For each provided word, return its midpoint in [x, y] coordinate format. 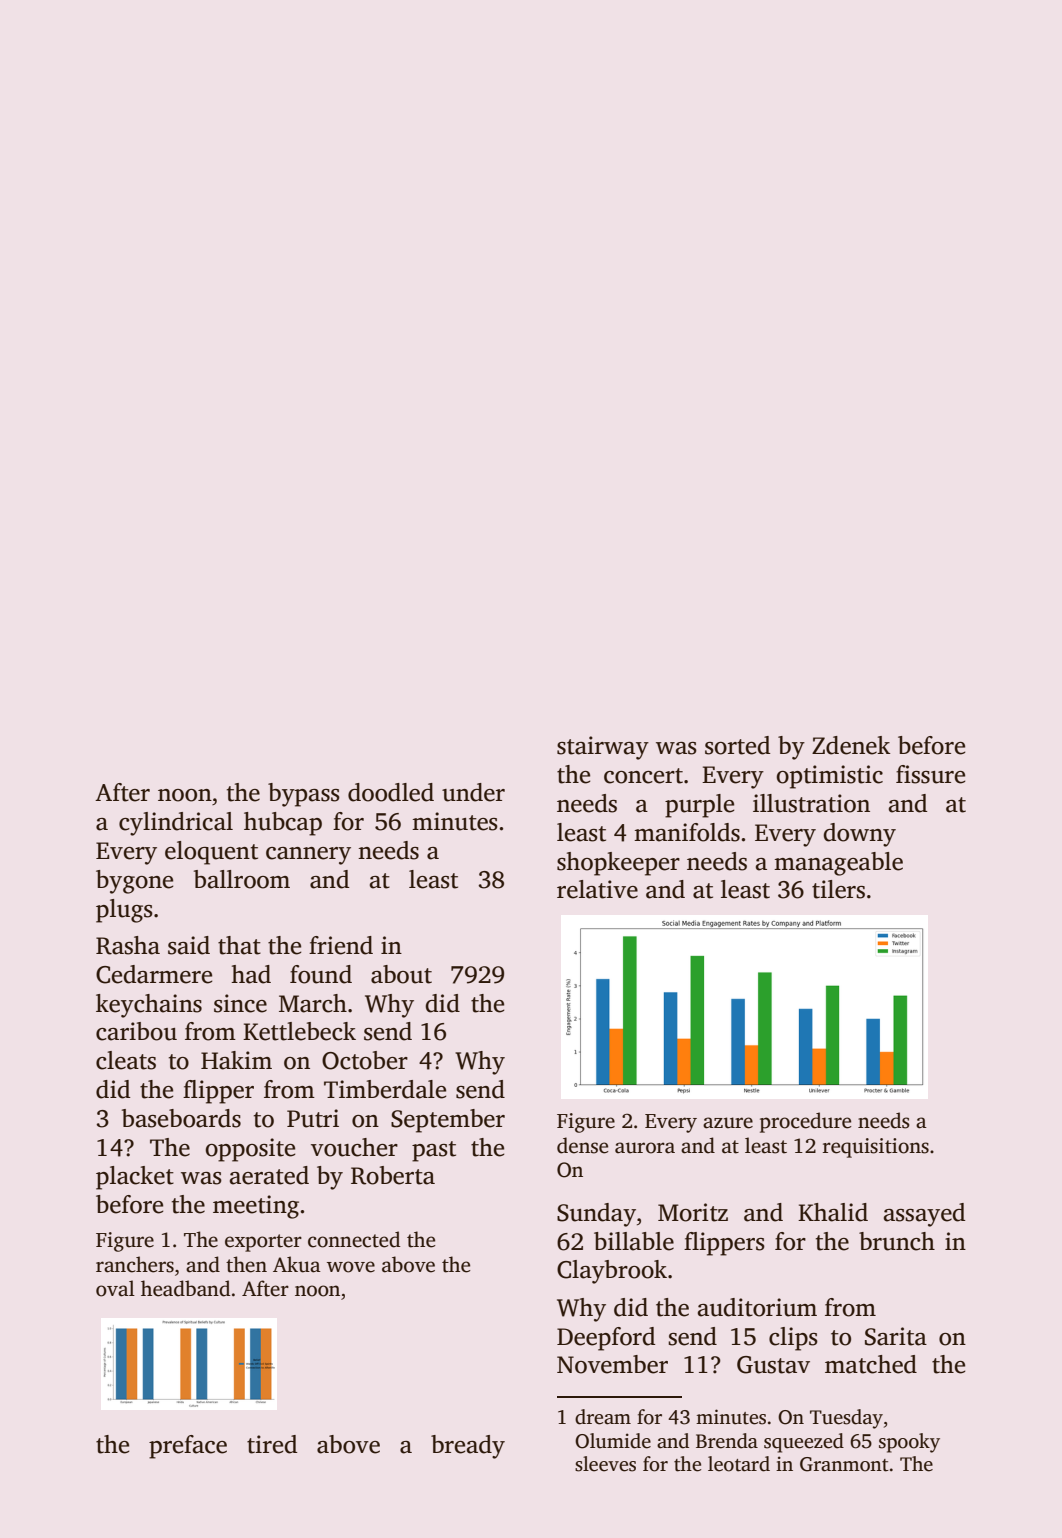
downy [859, 835]
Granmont [844, 1464]
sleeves [605, 1464]
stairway [603, 748]
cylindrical [176, 824]
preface [188, 1447]
